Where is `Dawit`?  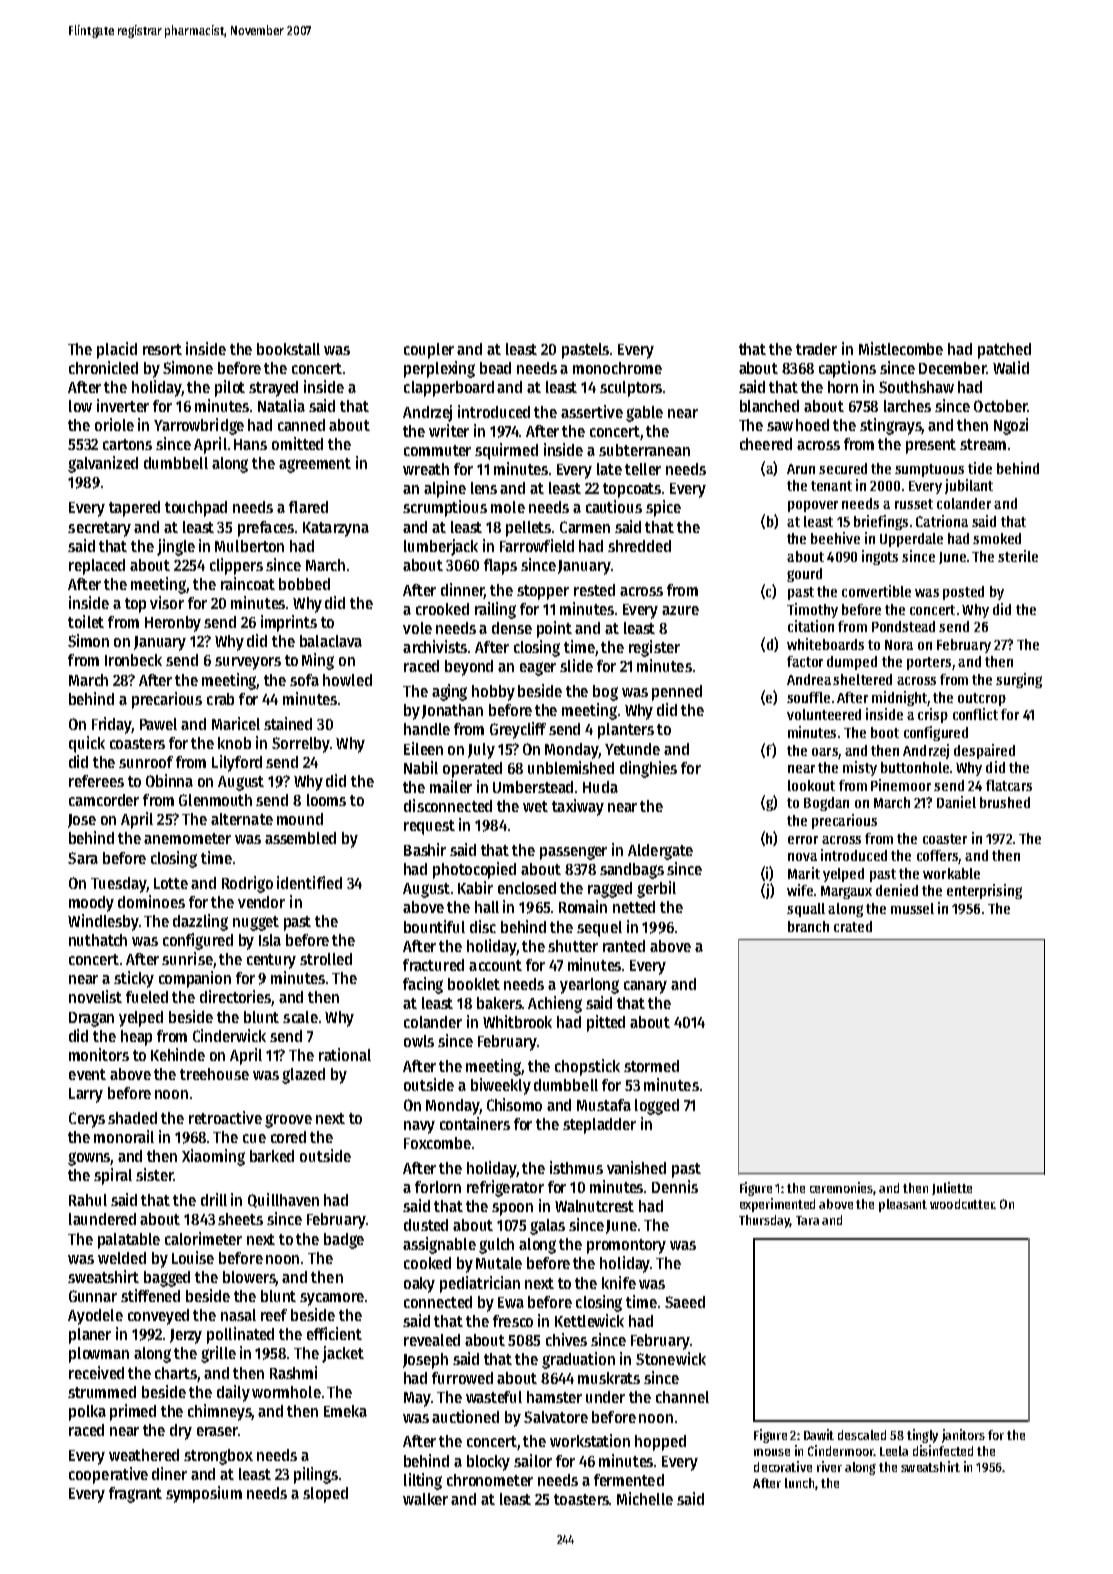
Dawit is located at coordinates (819, 1434).
